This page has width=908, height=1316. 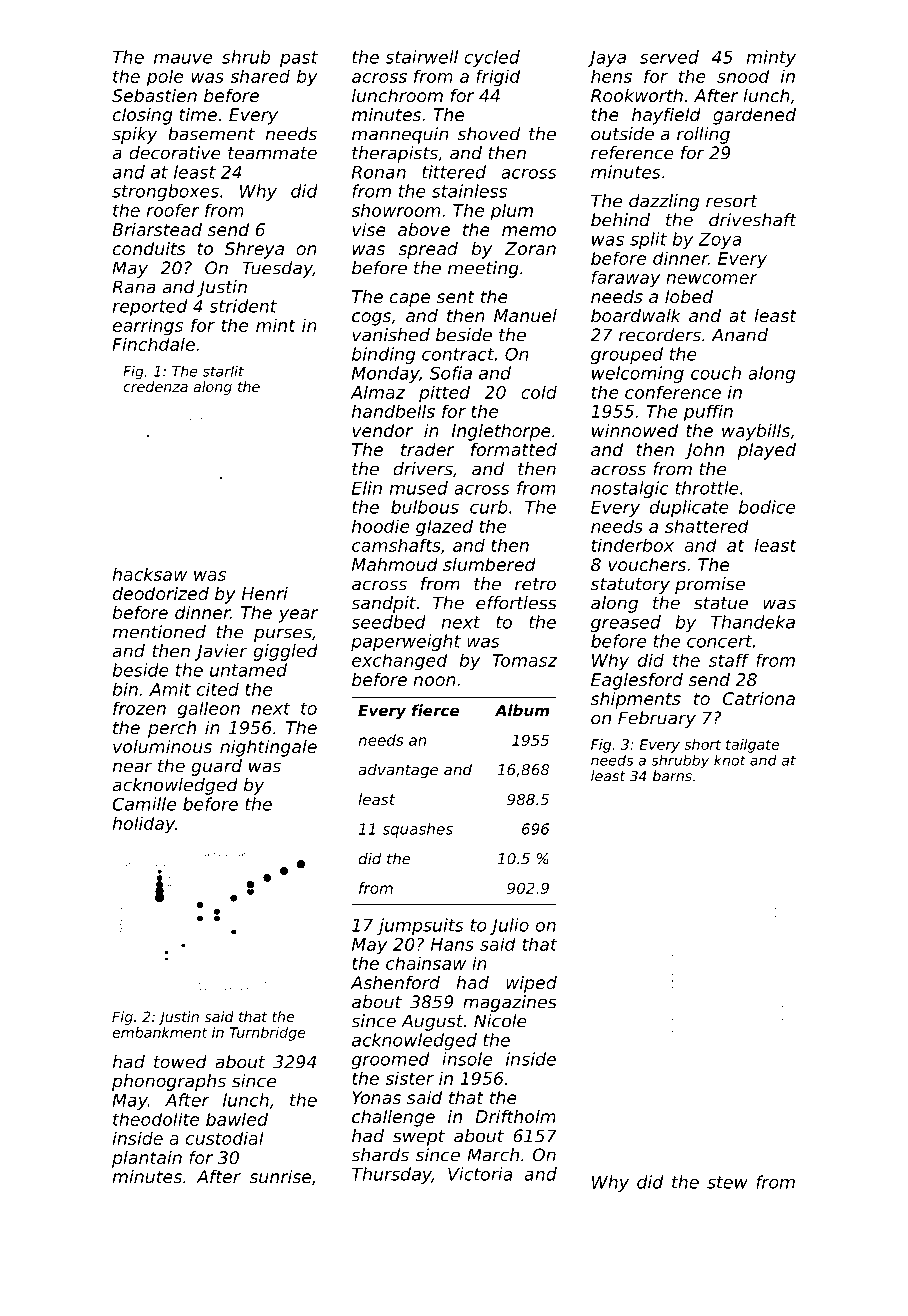 What do you see at coordinates (367, 488) in the page?
I see `Elin` at bounding box center [367, 488].
